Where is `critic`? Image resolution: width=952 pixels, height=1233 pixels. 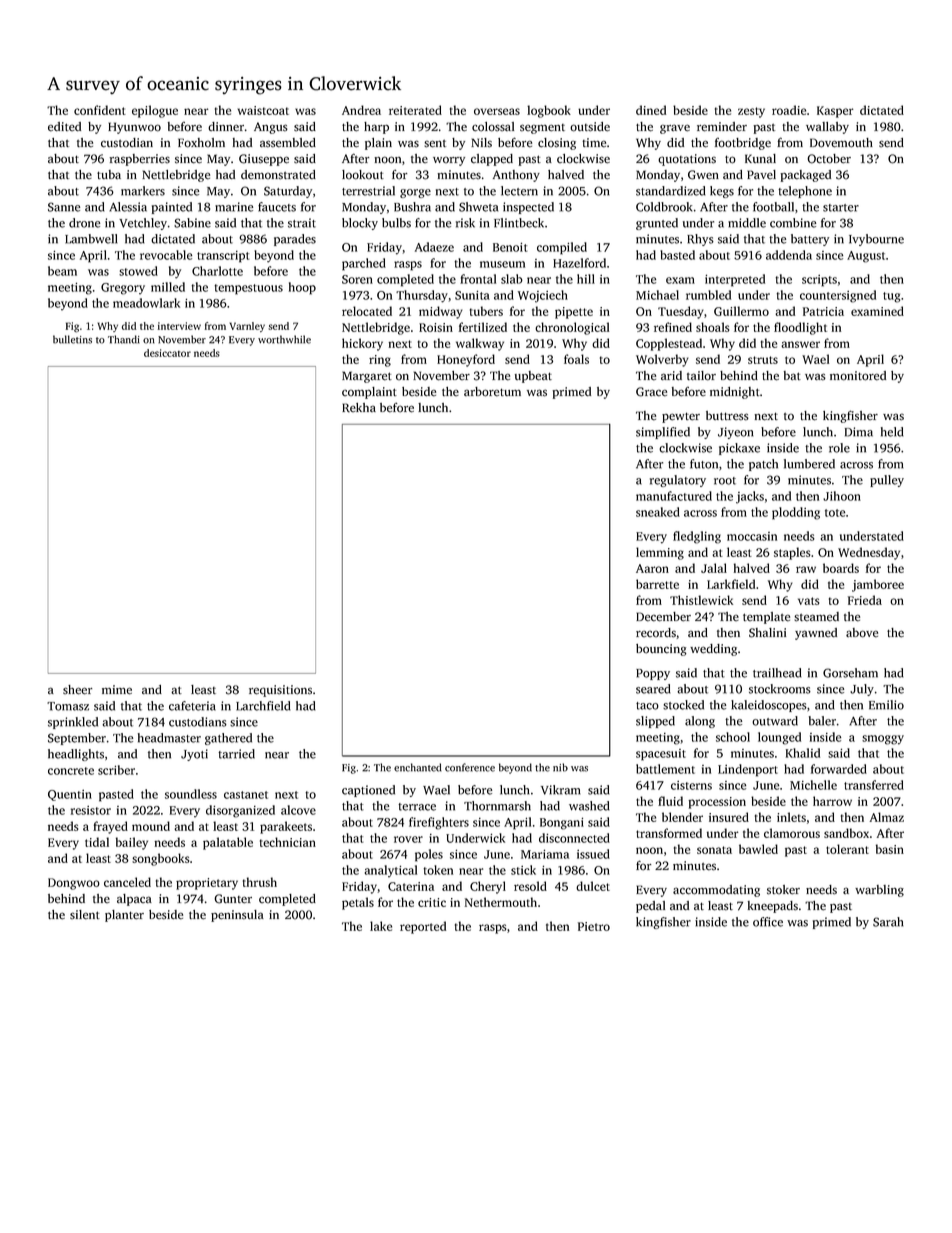
critic is located at coordinates (432, 902).
